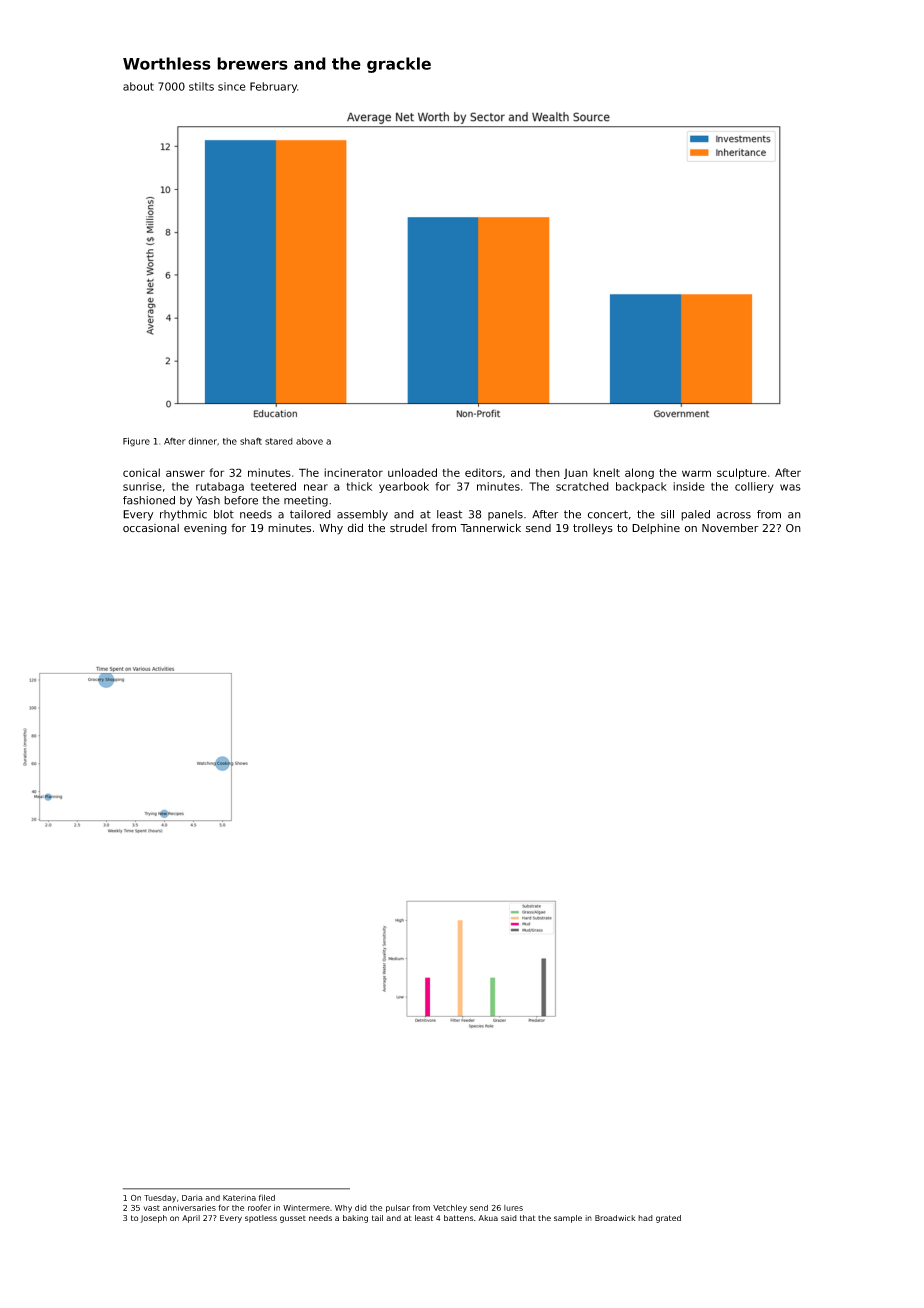 This screenshot has width=924, height=1308. What do you see at coordinates (513, 1208) in the screenshot?
I see `lures` at bounding box center [513, 1208].
